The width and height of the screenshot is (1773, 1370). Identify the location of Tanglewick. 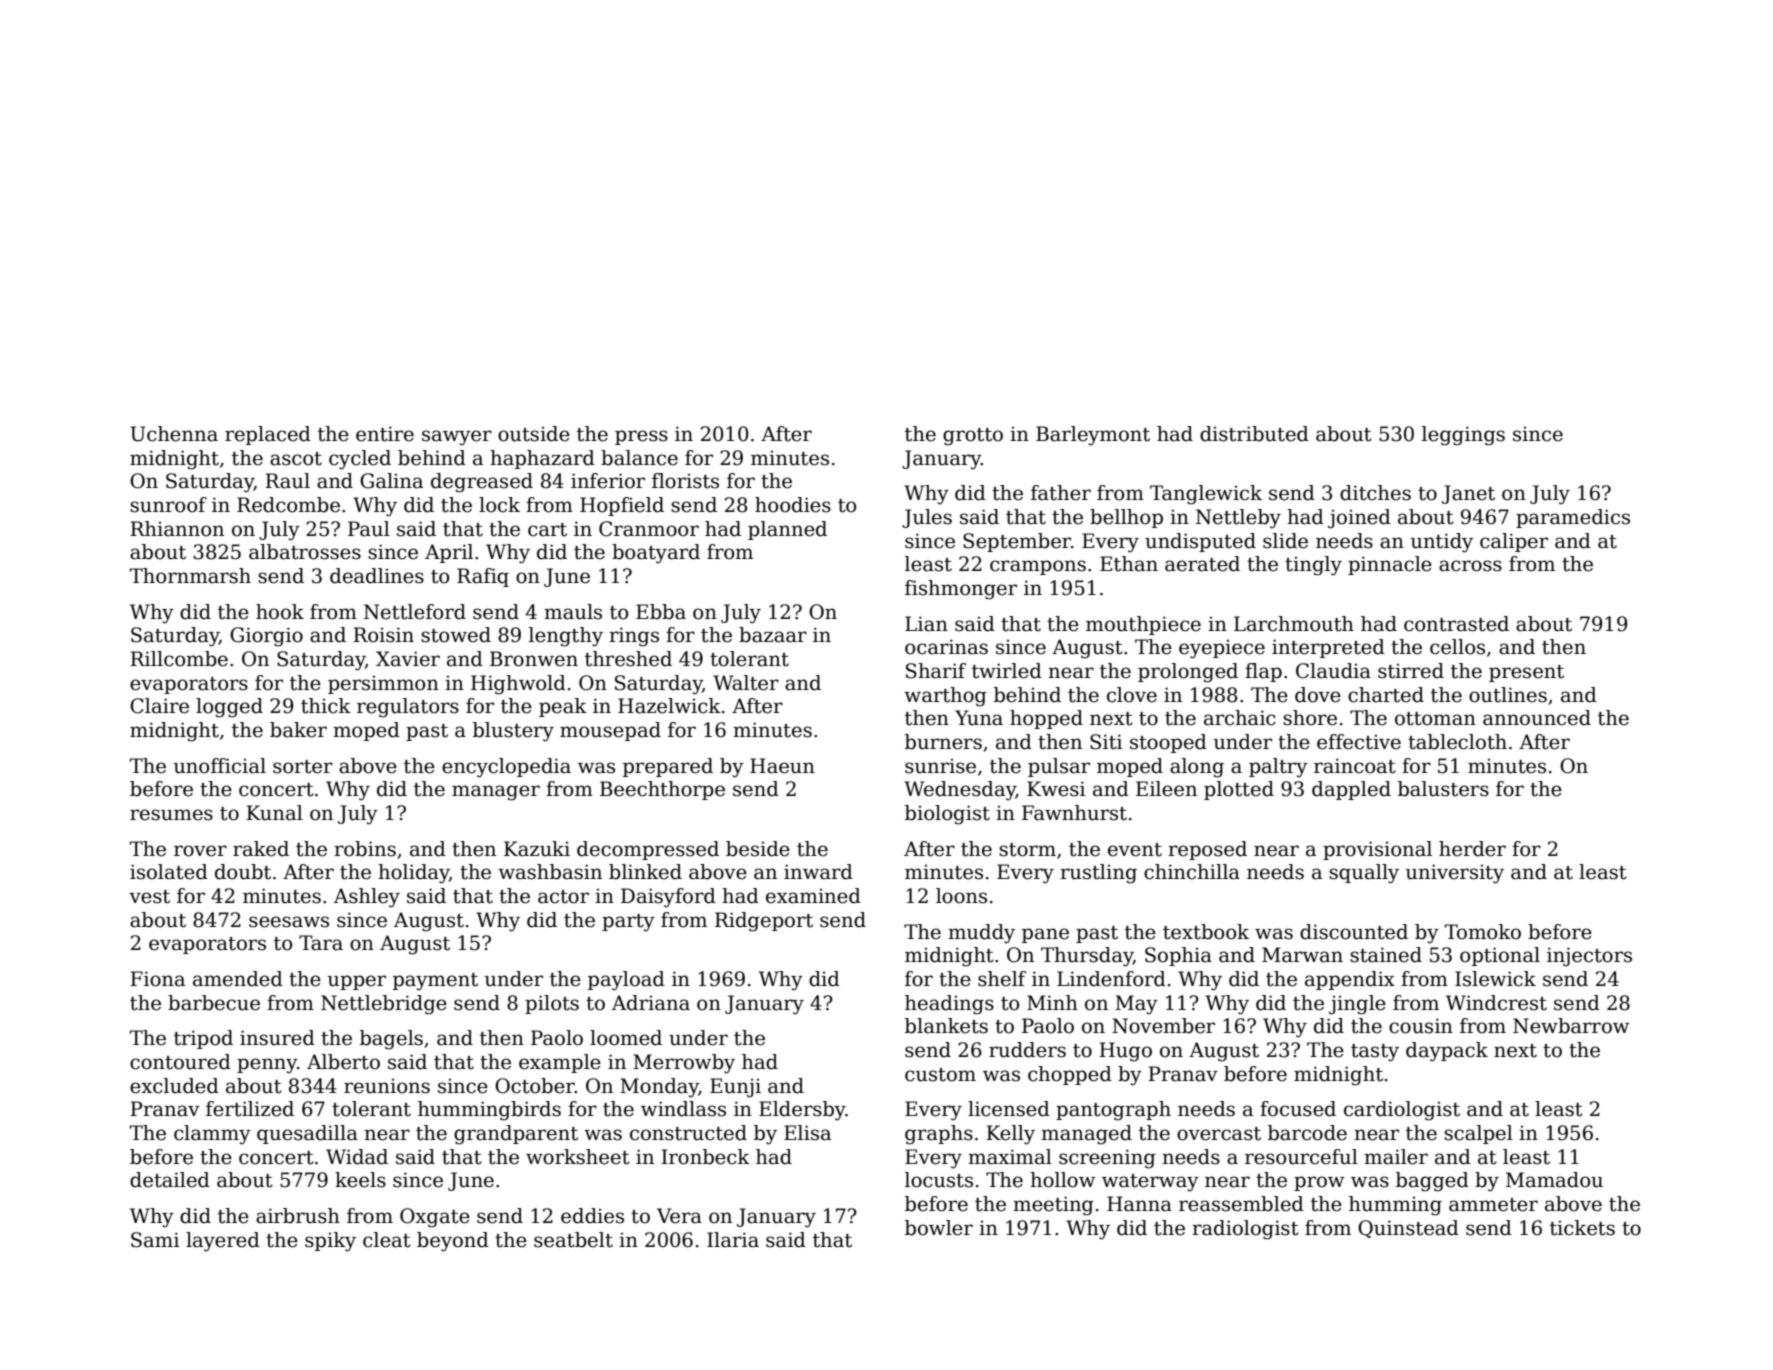
(1206, 495).
